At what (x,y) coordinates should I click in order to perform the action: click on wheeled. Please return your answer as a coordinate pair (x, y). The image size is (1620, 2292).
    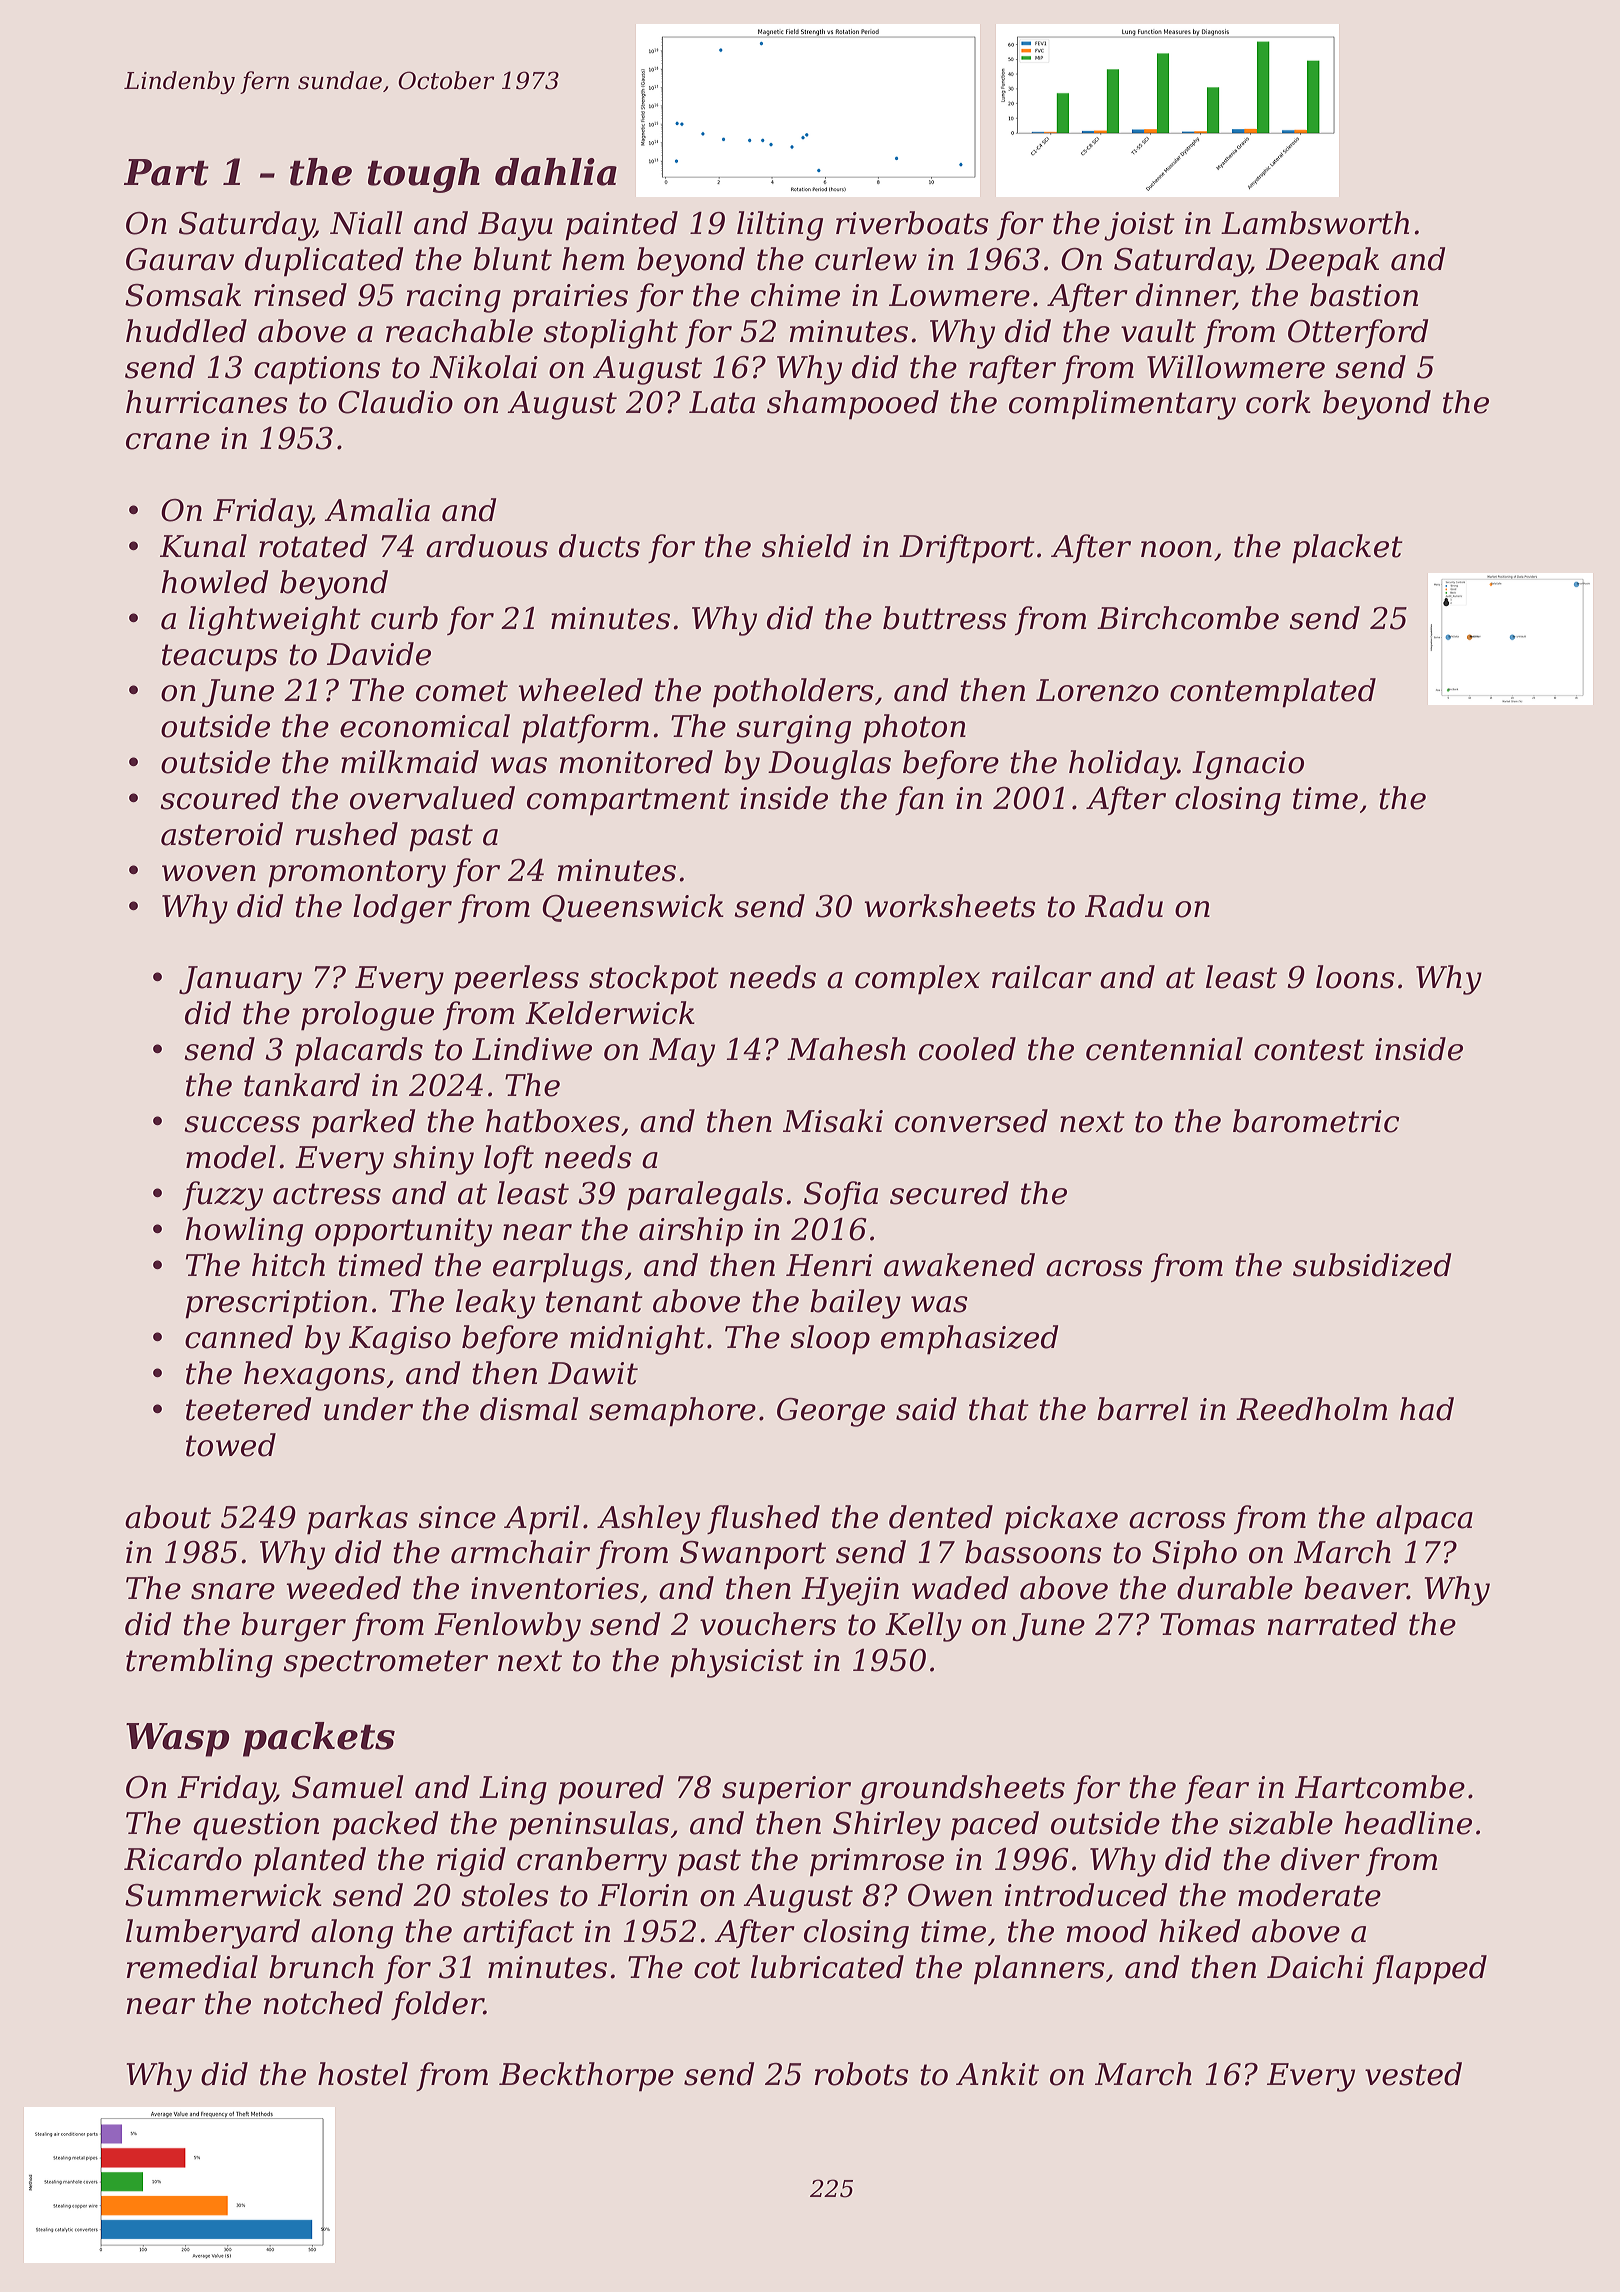
    Looking at the image, I should click on (580, 690).
